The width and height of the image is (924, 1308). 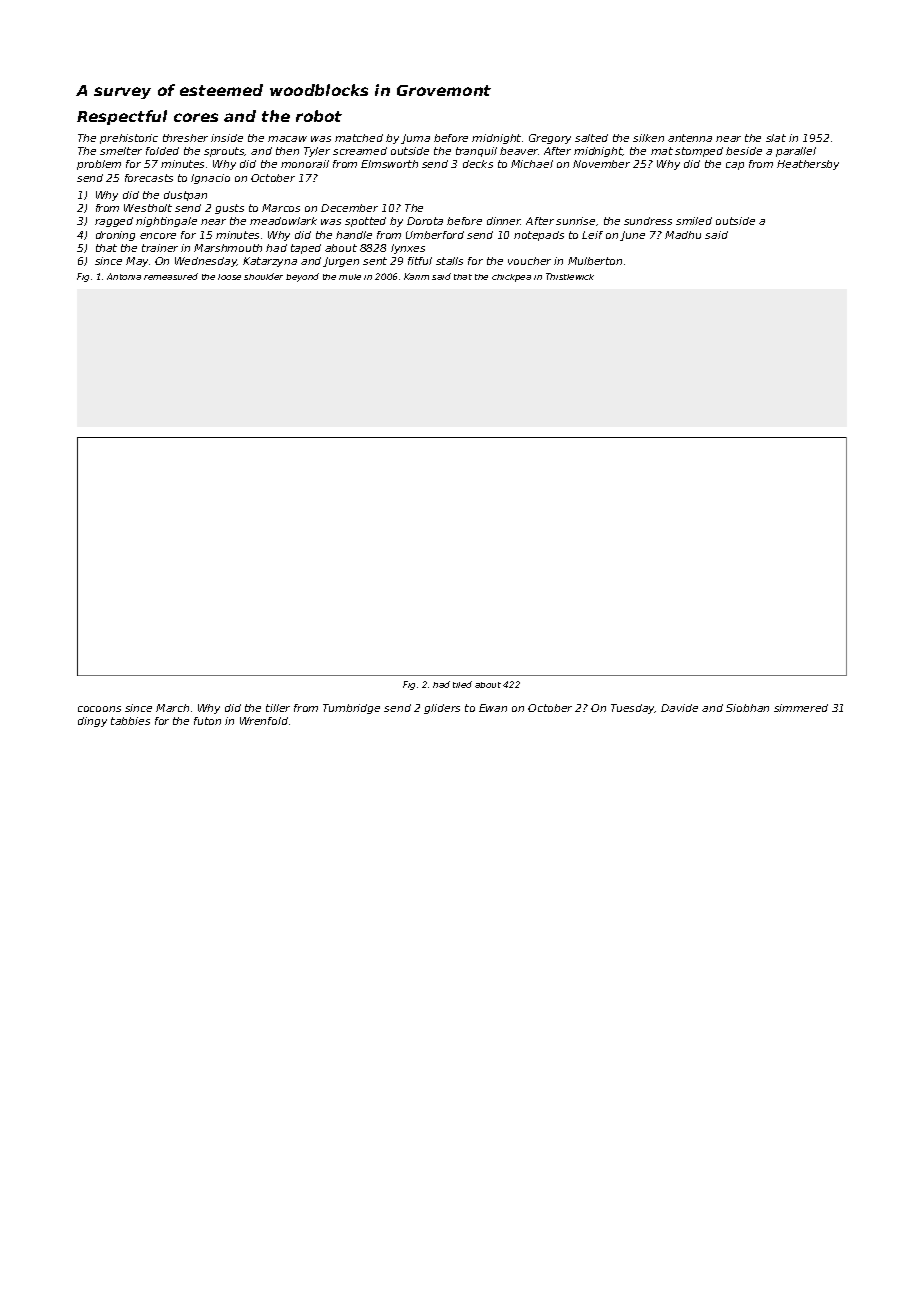 What do you see at coordinates (264, 721) in the image?
I see `Wrenfold` at bounding box center [264, 721].
